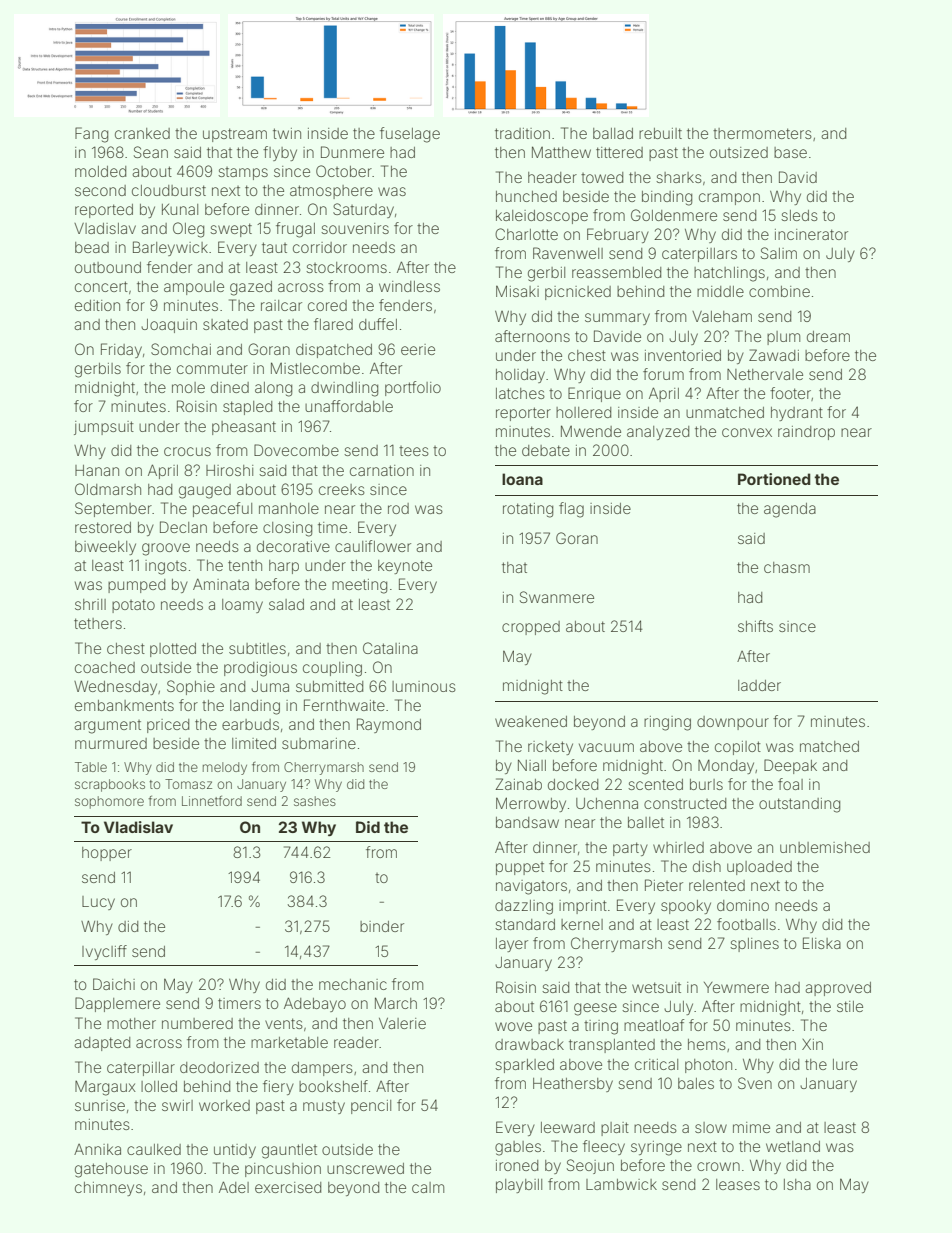 This image has width=952, height=1233. What do you see at coordinates (169, 190) in the image?
I see `cloudburst` at bounding box center [169, 190].
